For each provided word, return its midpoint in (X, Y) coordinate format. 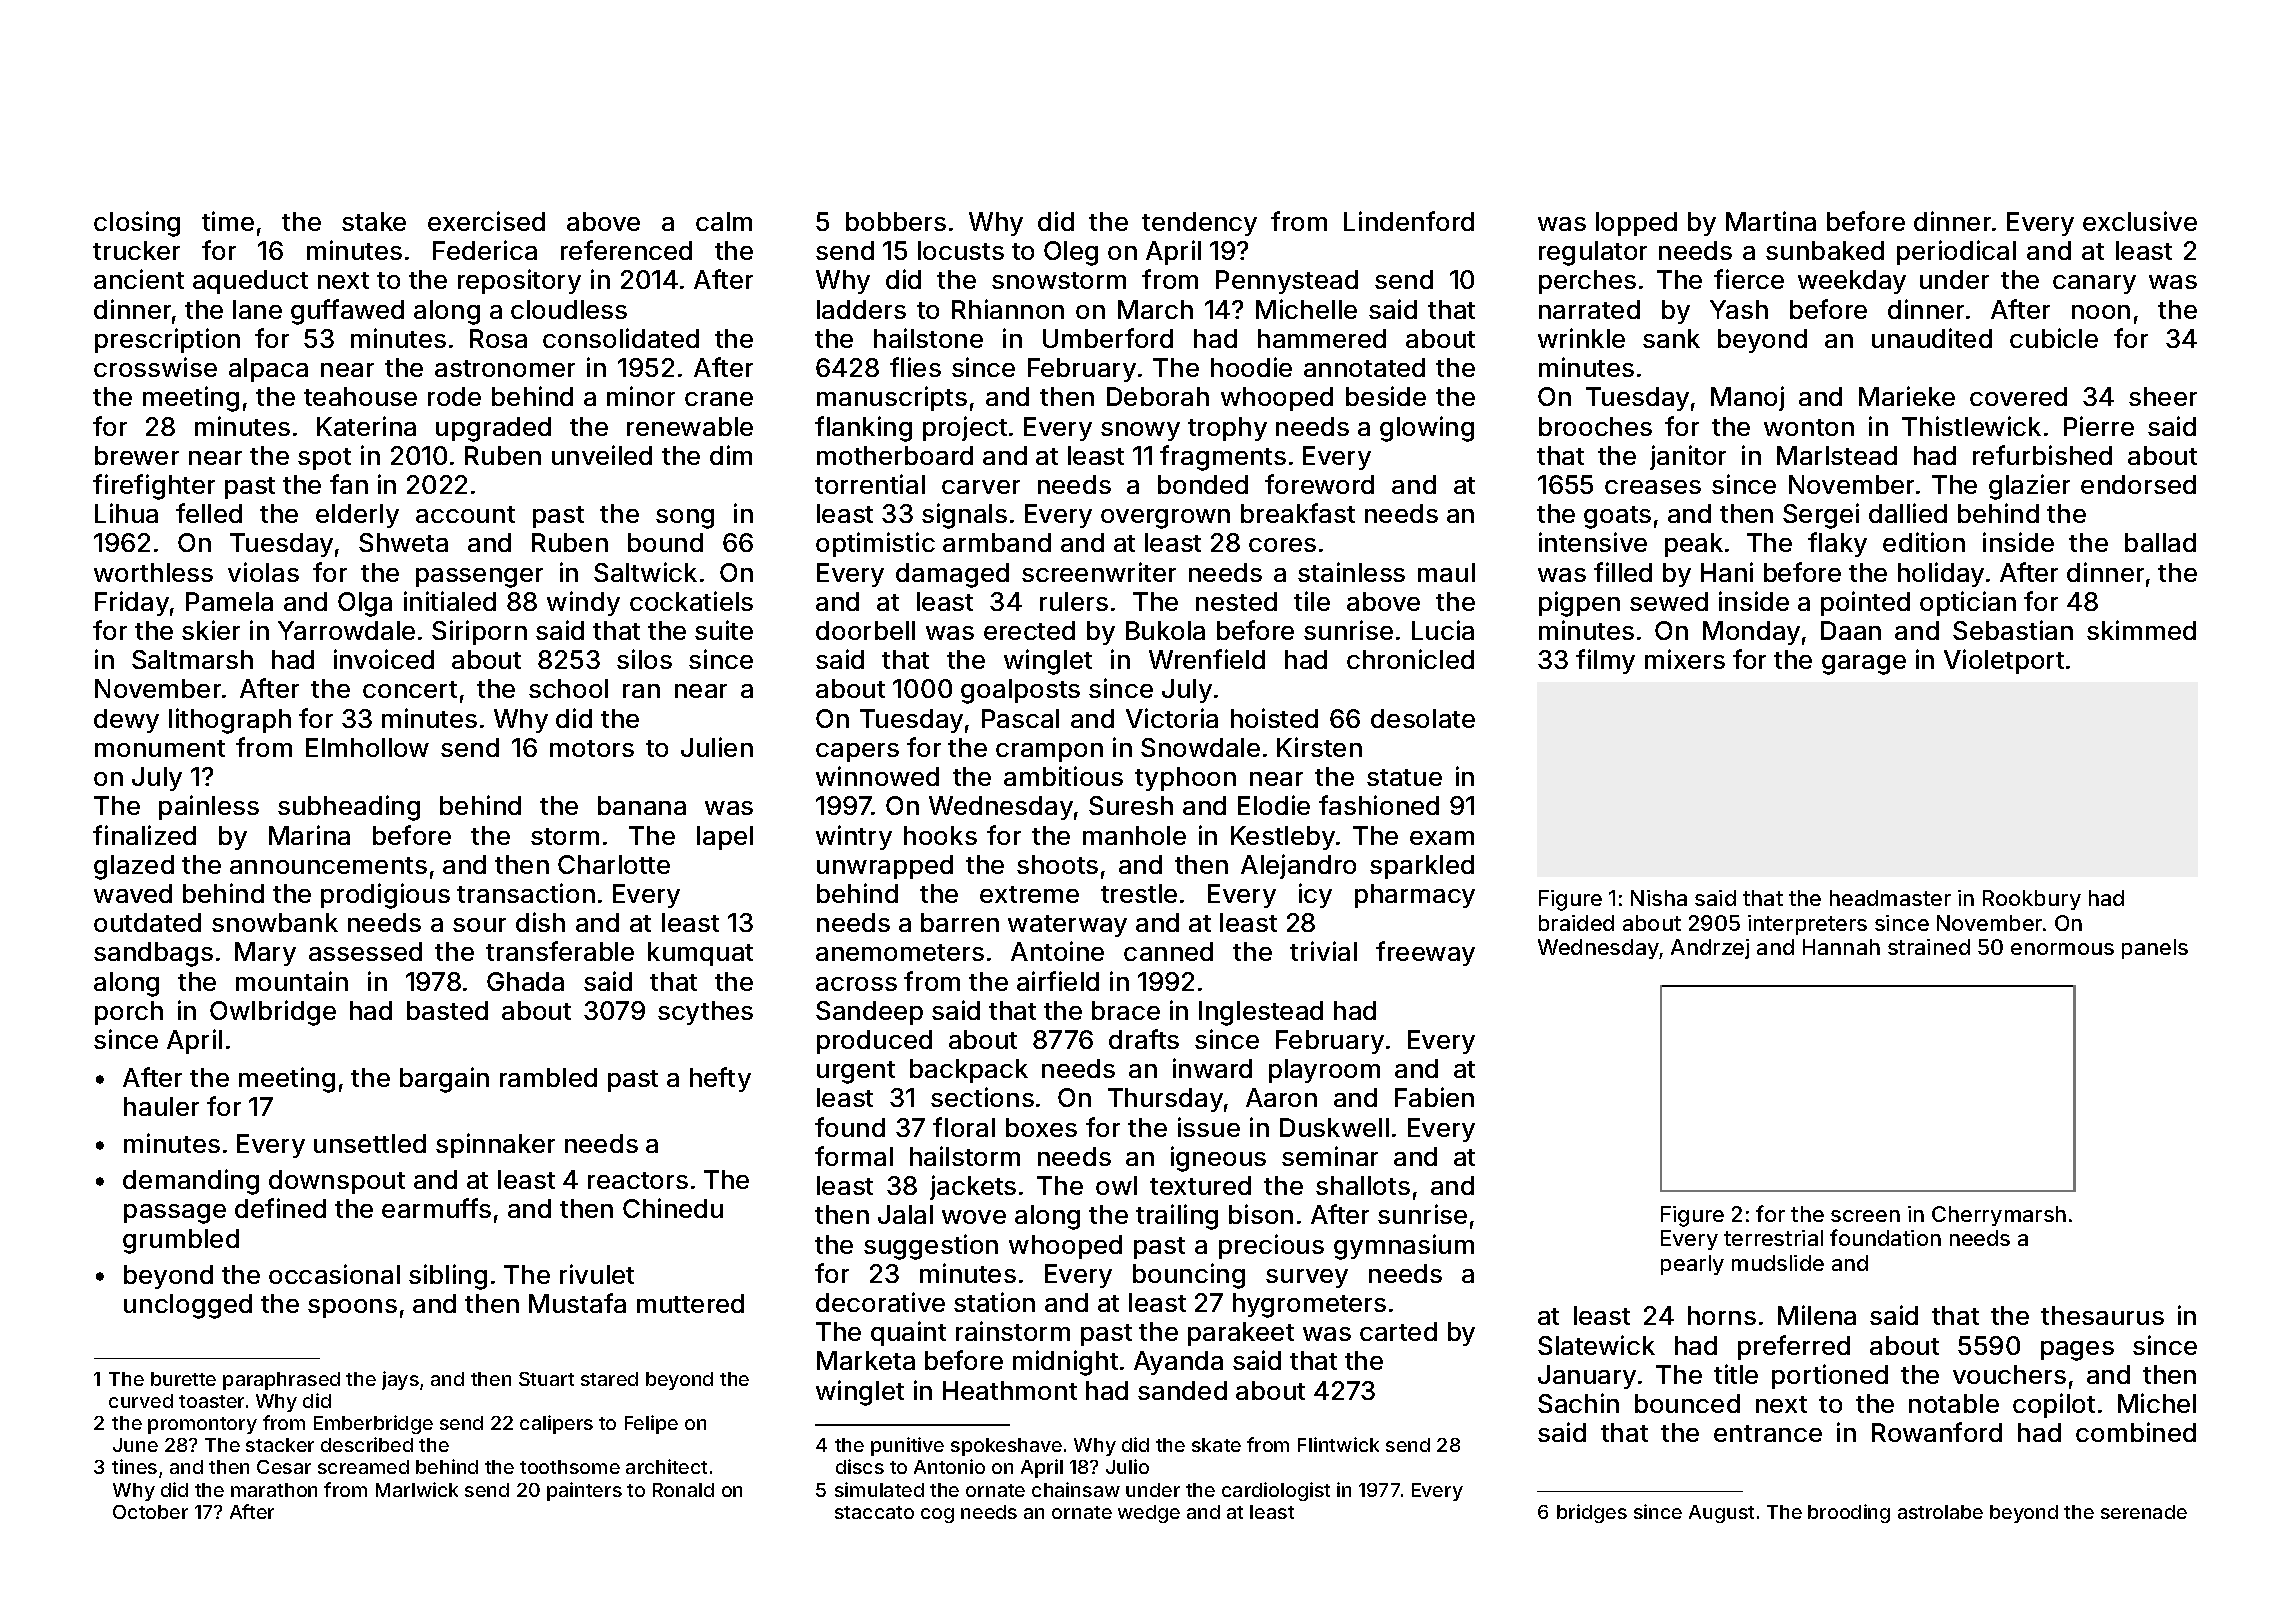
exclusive (2140, 221)
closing (137, 224)
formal (854, 1156)
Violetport (2004, 661)
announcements (328, 865)
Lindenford (1409, 221)
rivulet (597, 1274)
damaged (952, 575)
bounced (1687, 1403)
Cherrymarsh (1999, 1216)
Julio (1127, 1466)
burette (183, 1379)
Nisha (1659, 898)
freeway (1425, 953)
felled (209, 513)
